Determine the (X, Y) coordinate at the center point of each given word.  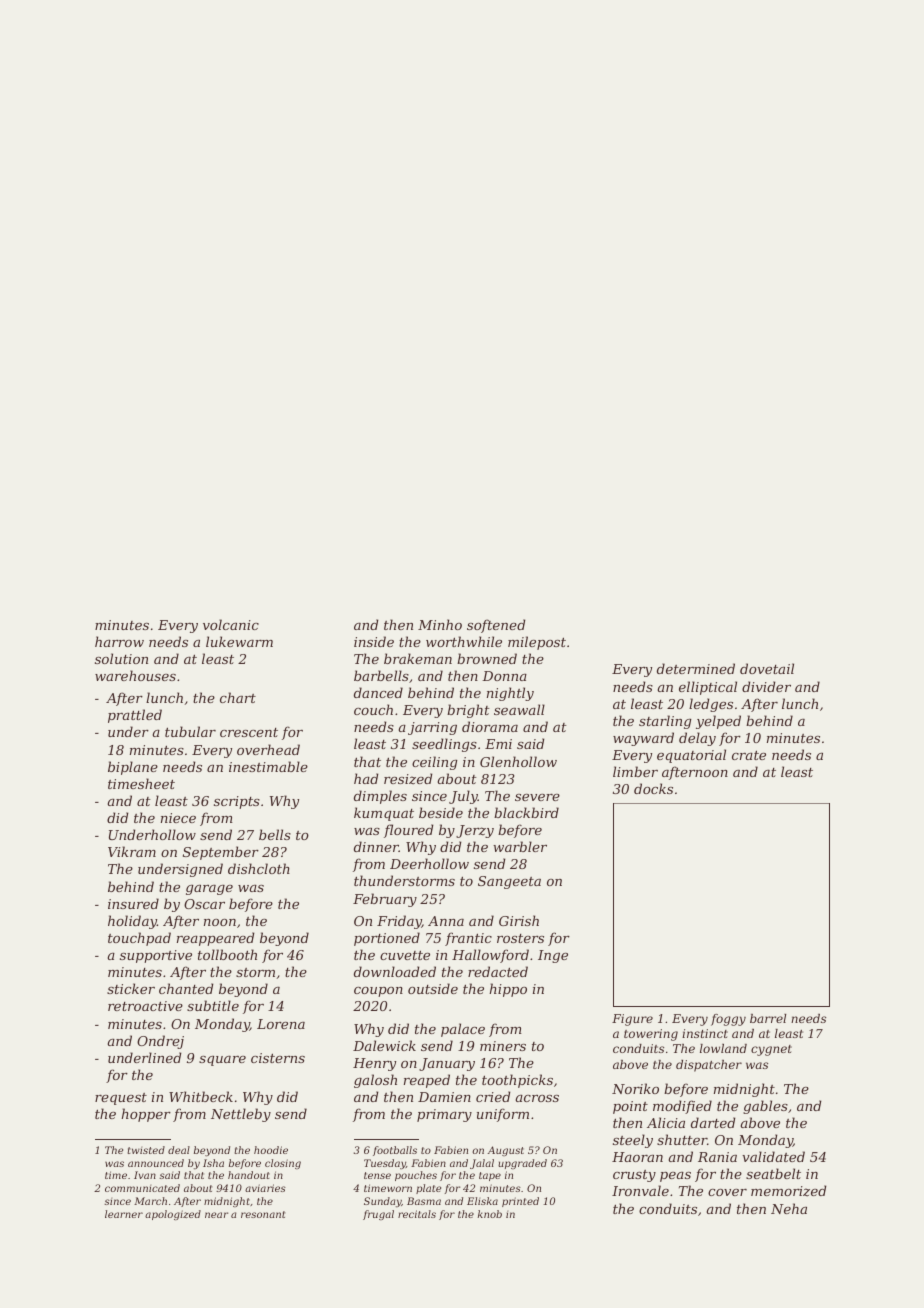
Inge (553, 956)
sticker (131, 988)
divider (766, 686)
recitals (417, 1214)
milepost (537, 643)
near (216, 1215)
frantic (468, 939)
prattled (135, 716)
